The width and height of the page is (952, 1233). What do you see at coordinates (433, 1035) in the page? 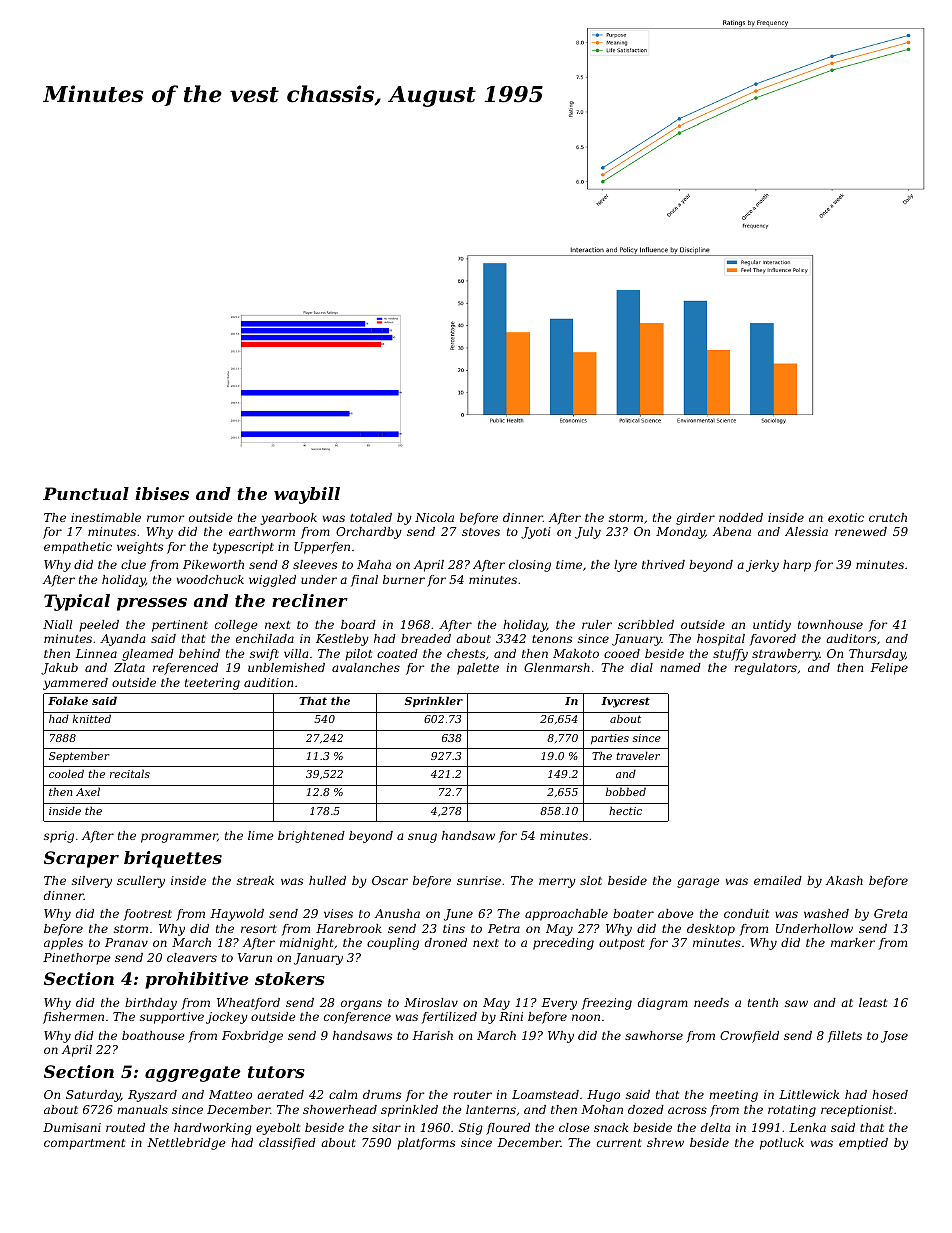
I see `Harish` at bounding box center [433, 1035].
